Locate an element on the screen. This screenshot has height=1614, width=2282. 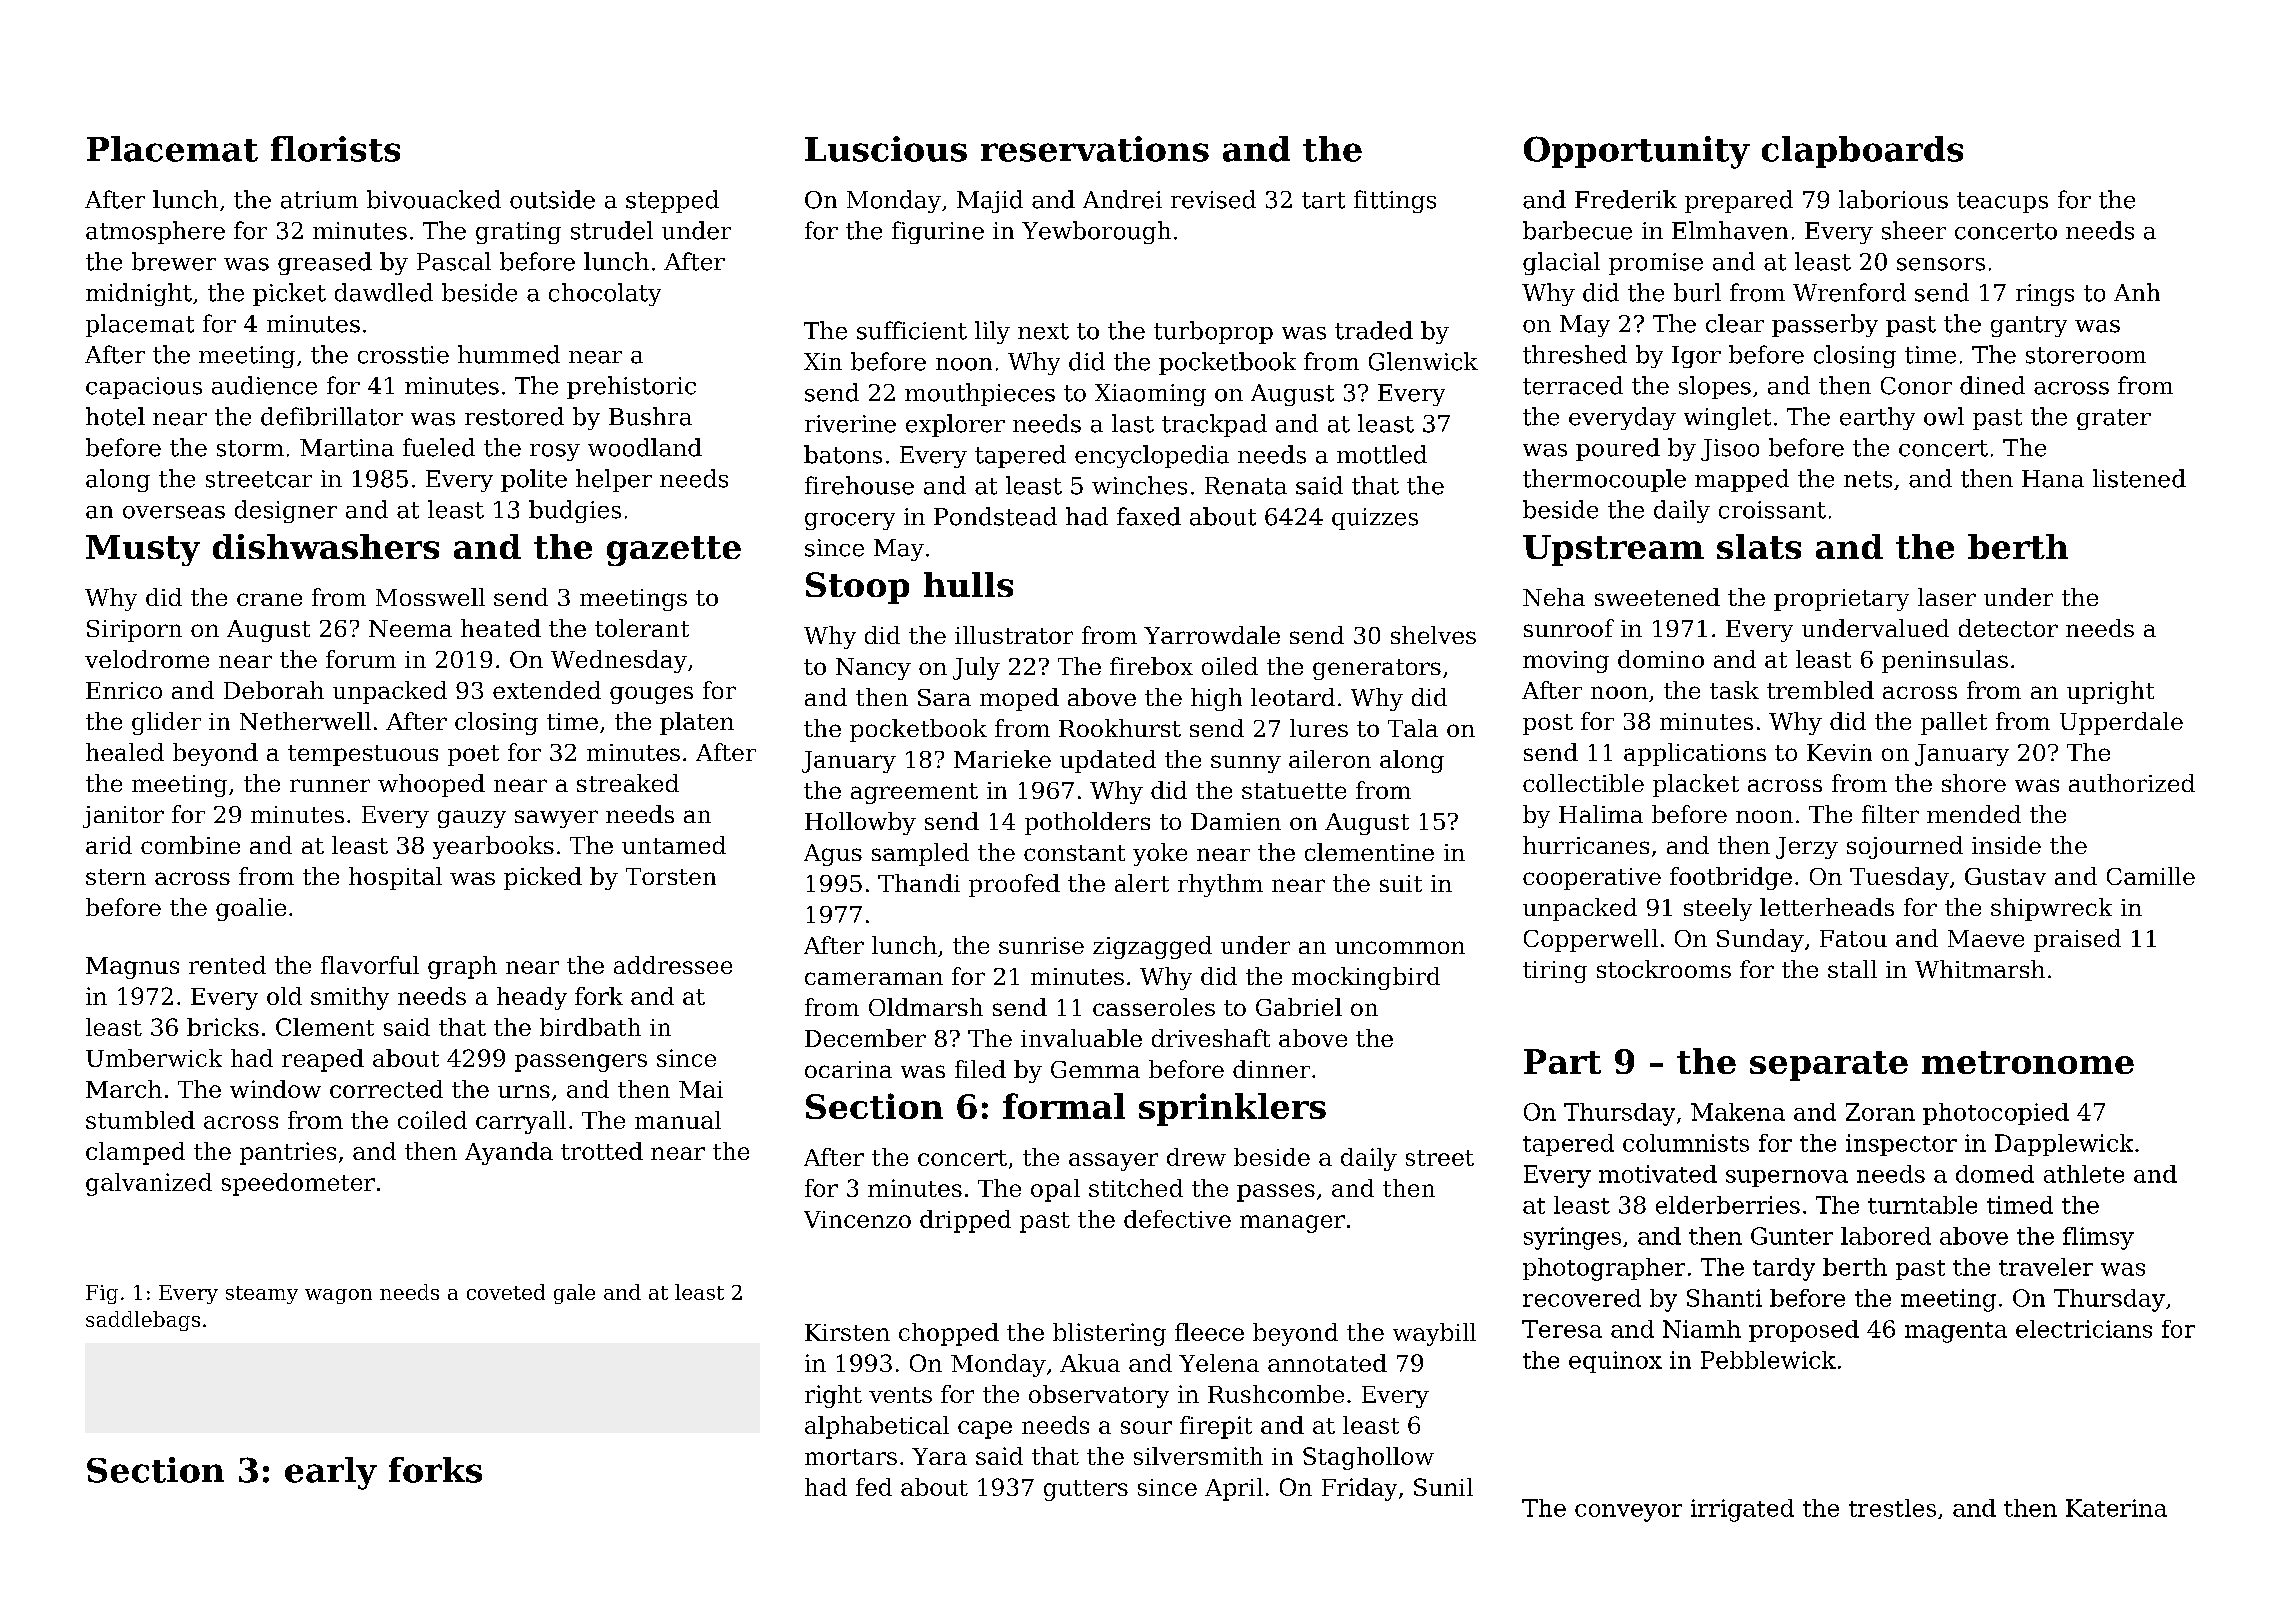
Opportunity is located at coordinates (1637, 152).
